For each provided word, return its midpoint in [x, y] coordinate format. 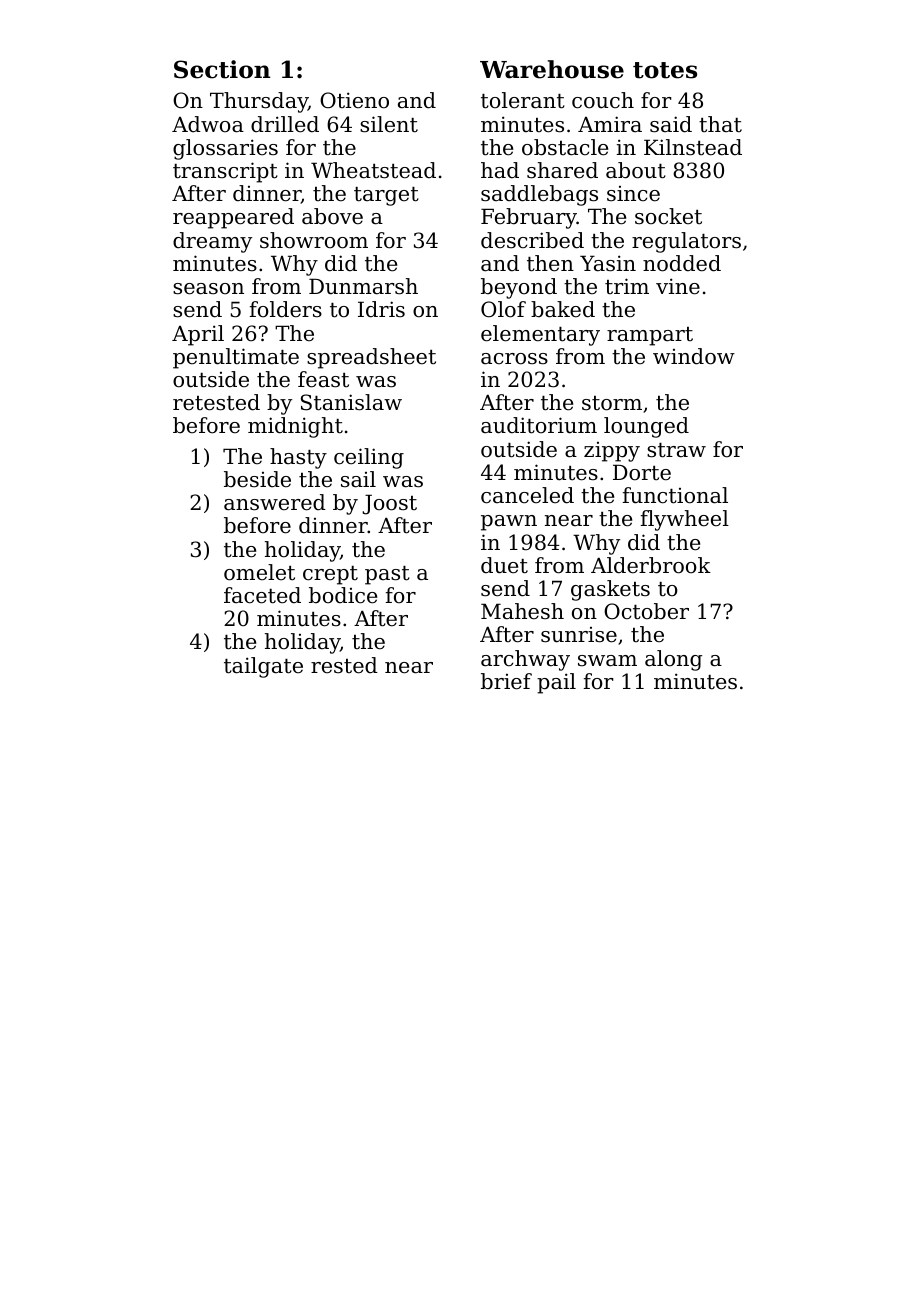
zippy [612, 452]
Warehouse [552, 69]
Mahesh [522, 611]
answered [275, 502]
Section [222, 69]
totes [665, 70]
